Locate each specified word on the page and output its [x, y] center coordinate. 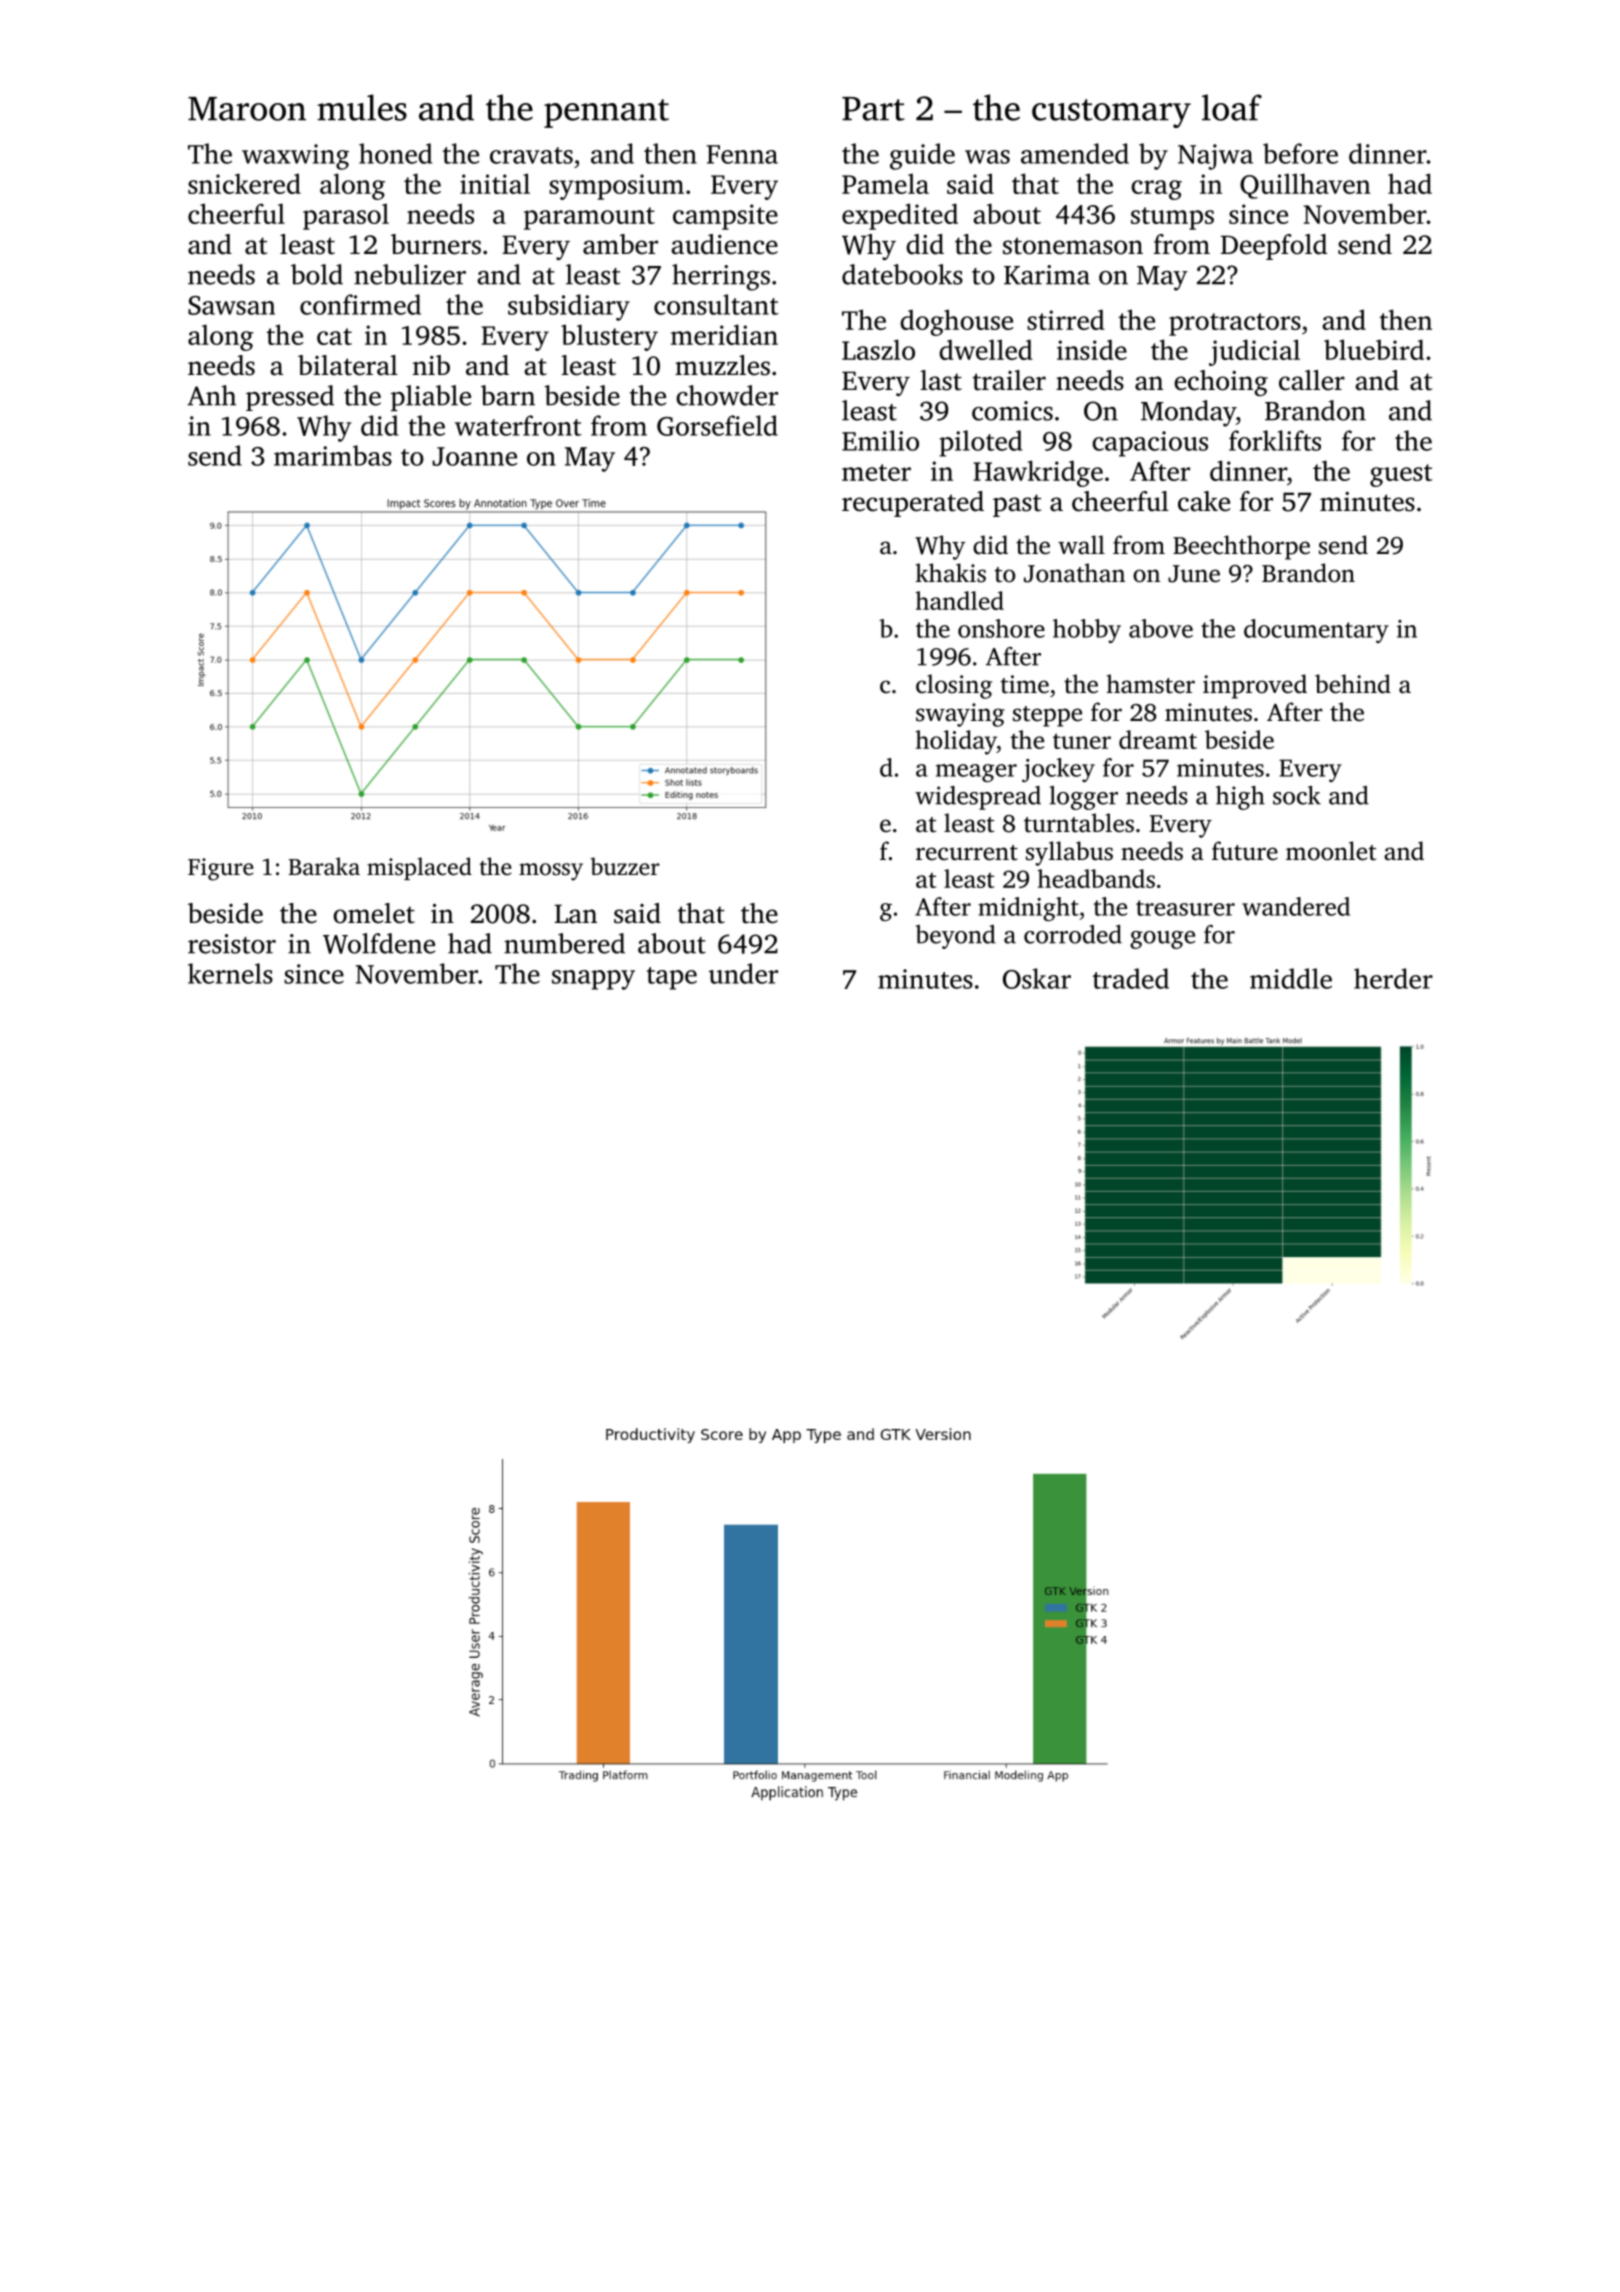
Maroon [247, 109]
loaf [1232, 107]
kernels [230, 973]
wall [1081, 544]
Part [873, 109]
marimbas [333, 455]
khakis [951, 573]
